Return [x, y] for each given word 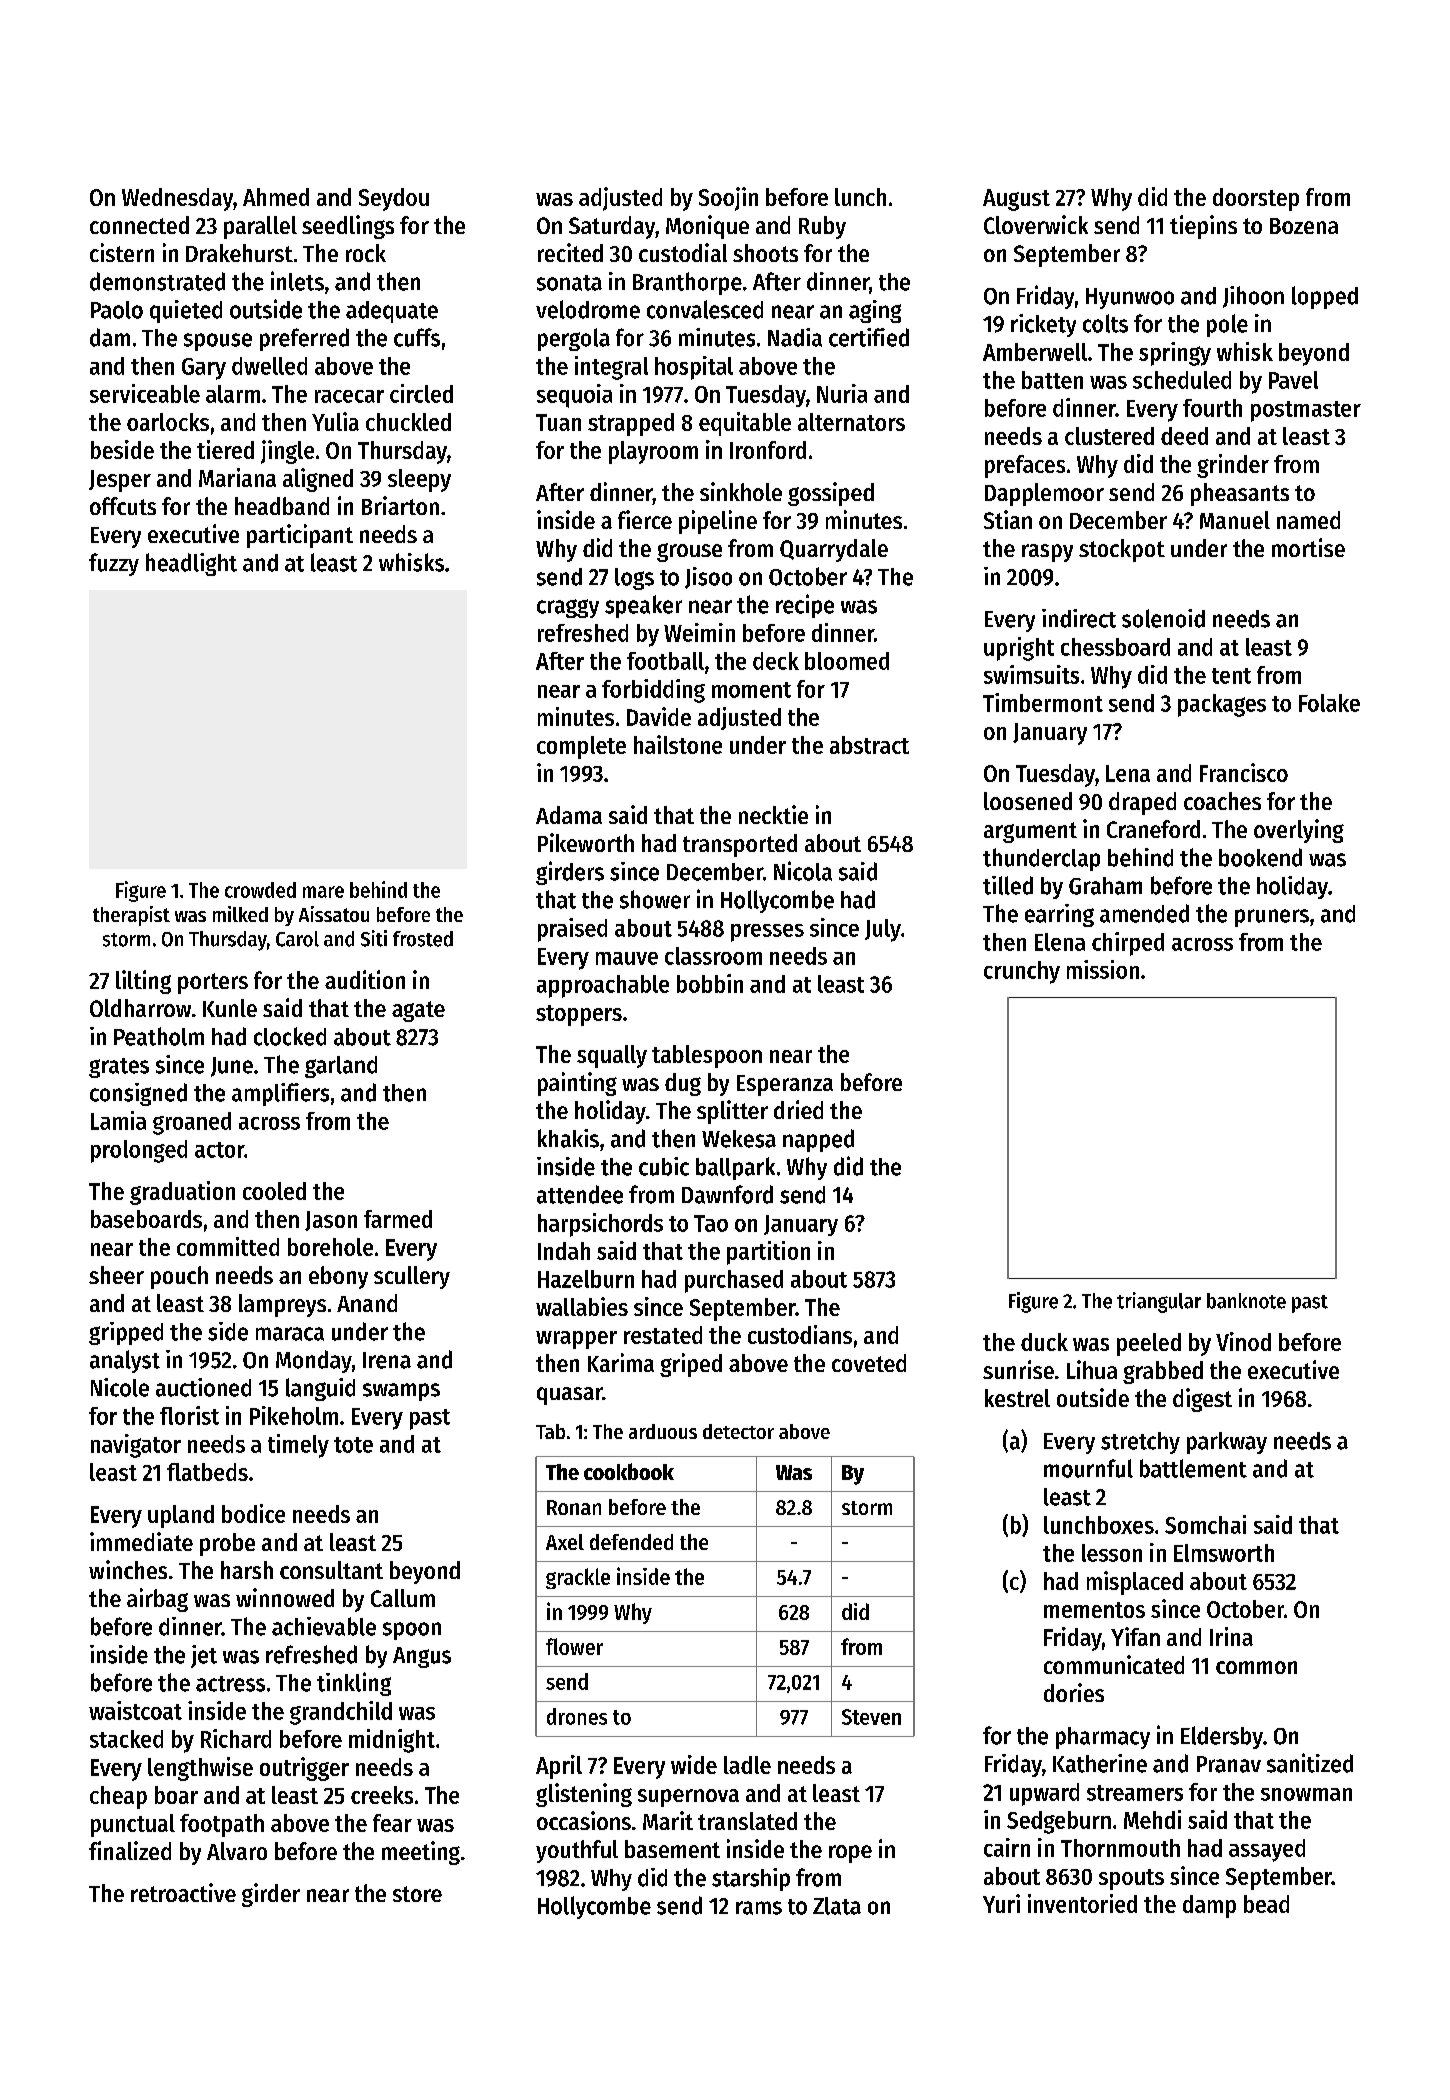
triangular [1159, 1302]
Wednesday [177, 199]
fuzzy [114, 564]
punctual [133, 1825]
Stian [1008, 519]
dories [1074, 1692]
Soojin [728, 199]
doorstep [1256, 199]
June [232, 1067]
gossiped [831, 494]
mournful [1088, 1468]
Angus [422, 1657]
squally [612, 1056]
